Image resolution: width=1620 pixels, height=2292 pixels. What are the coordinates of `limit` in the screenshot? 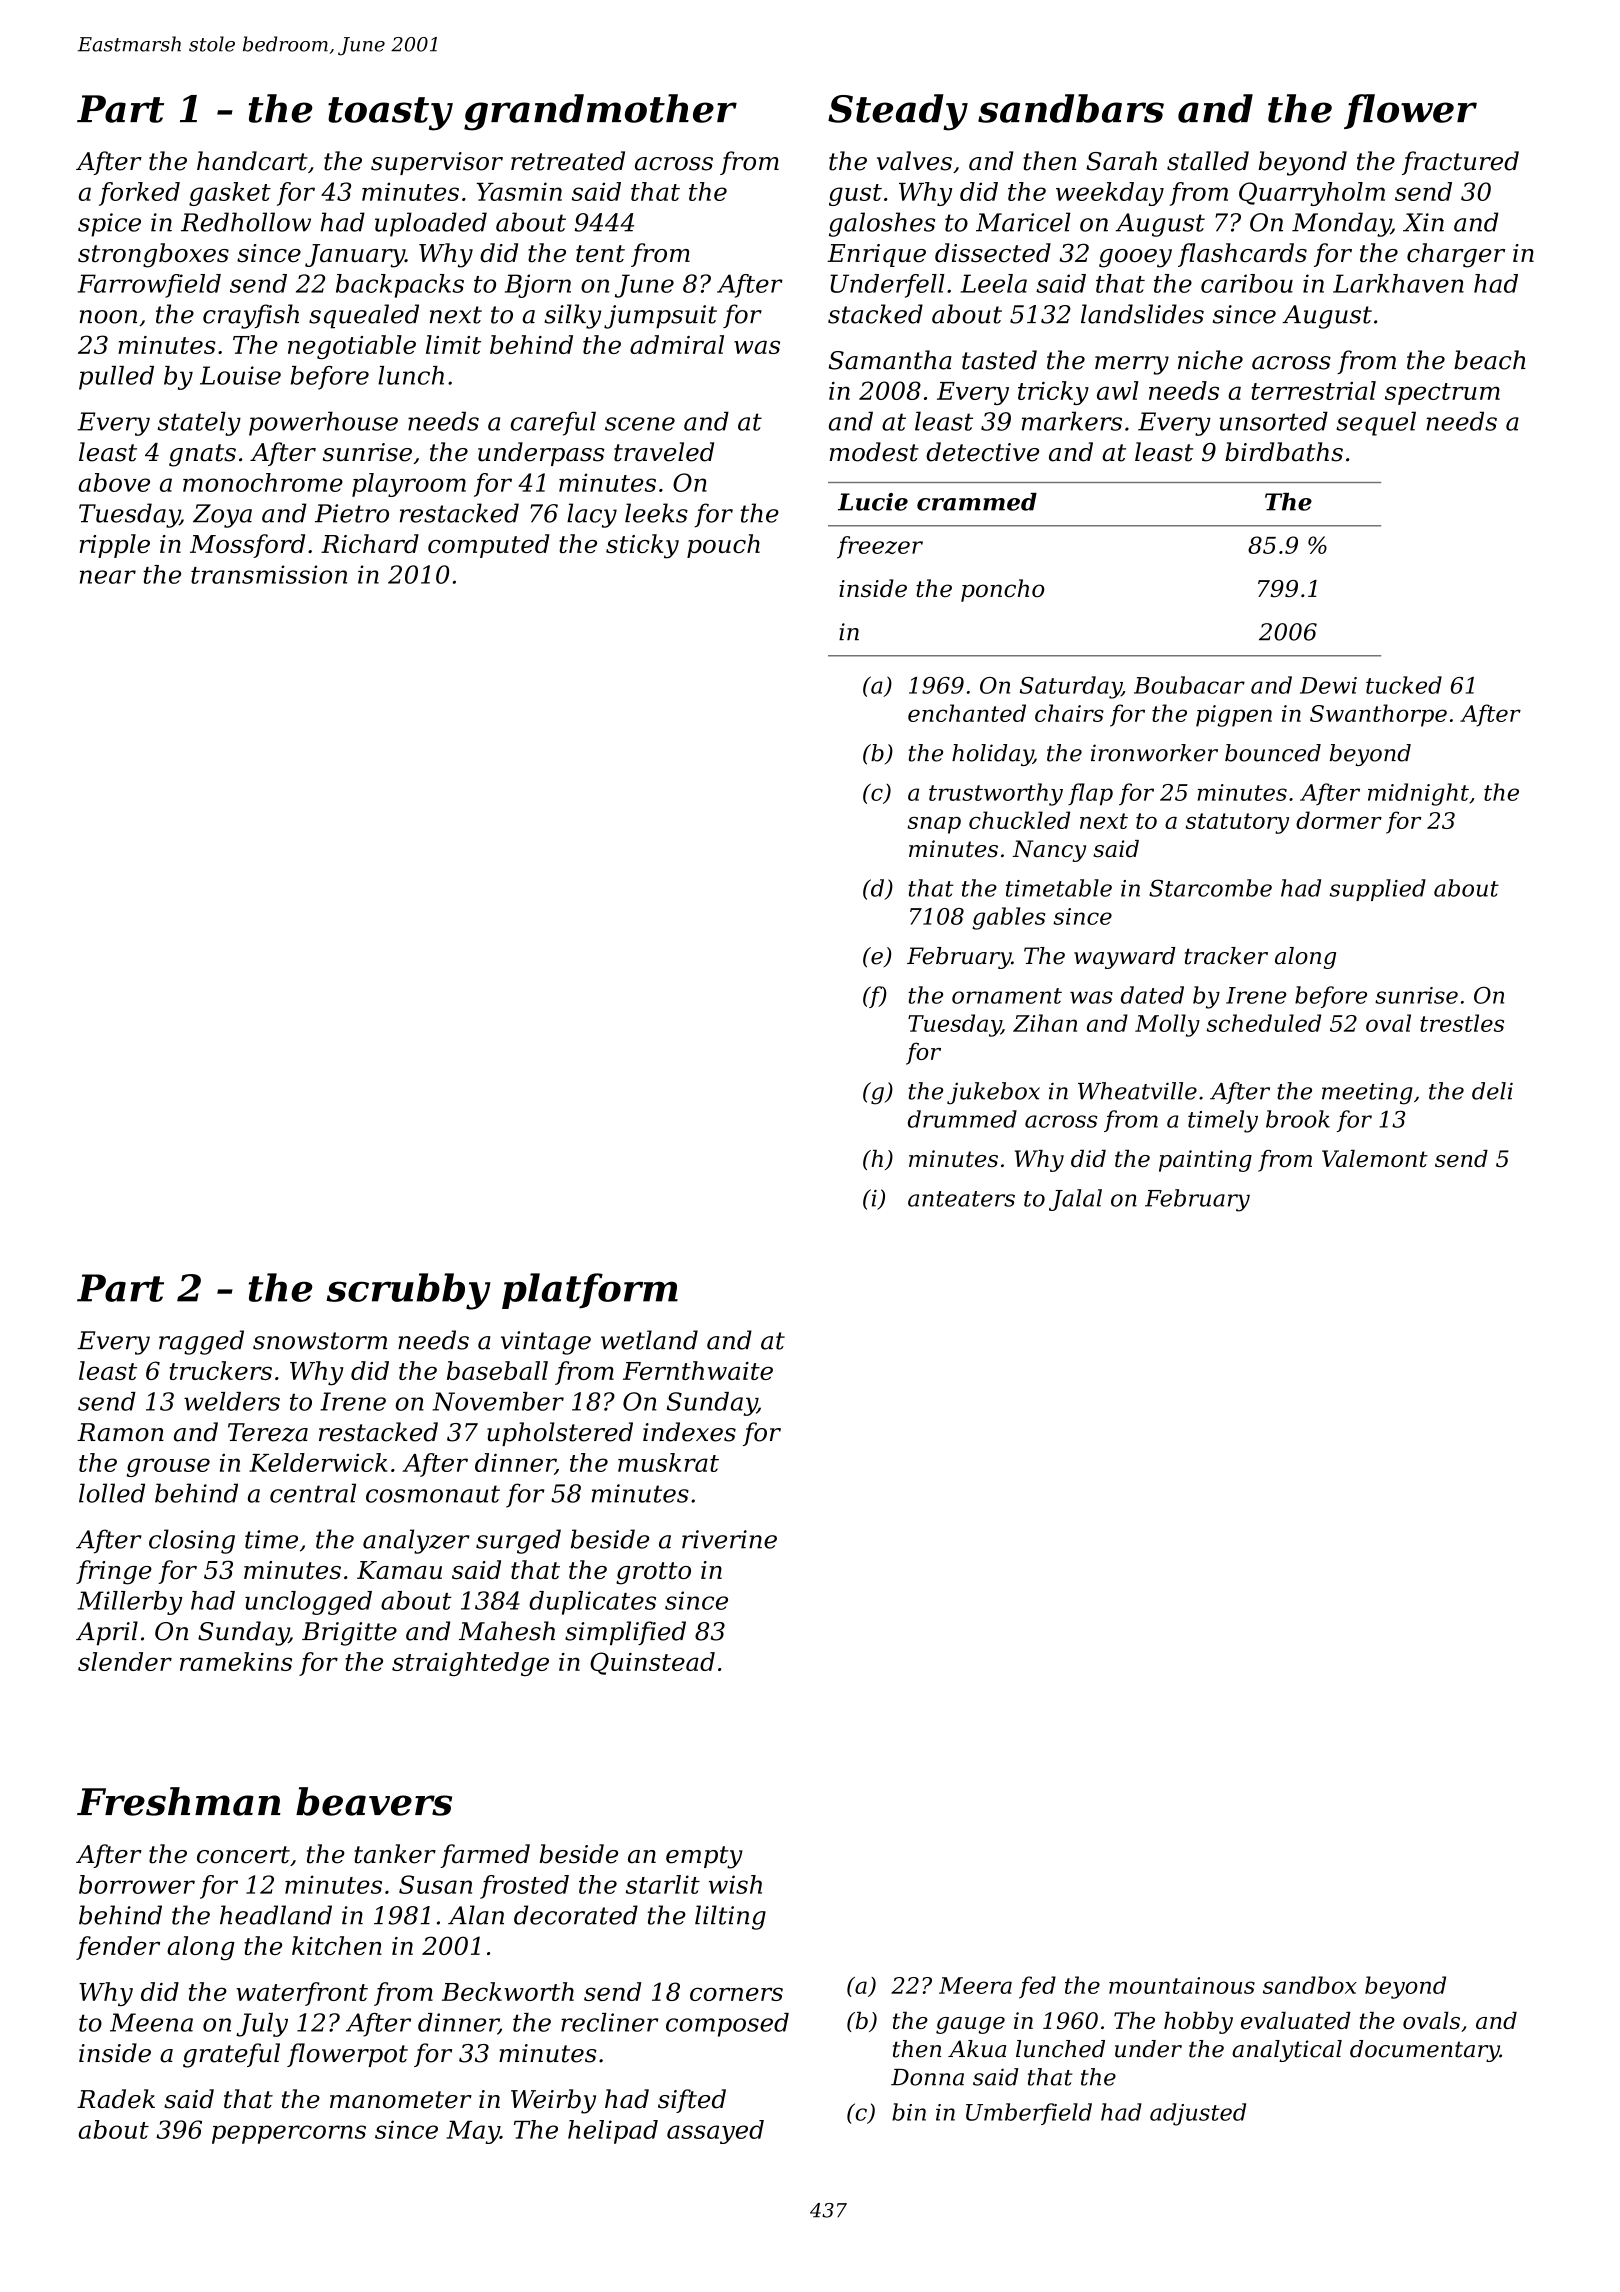 It's located at (453, 344).
